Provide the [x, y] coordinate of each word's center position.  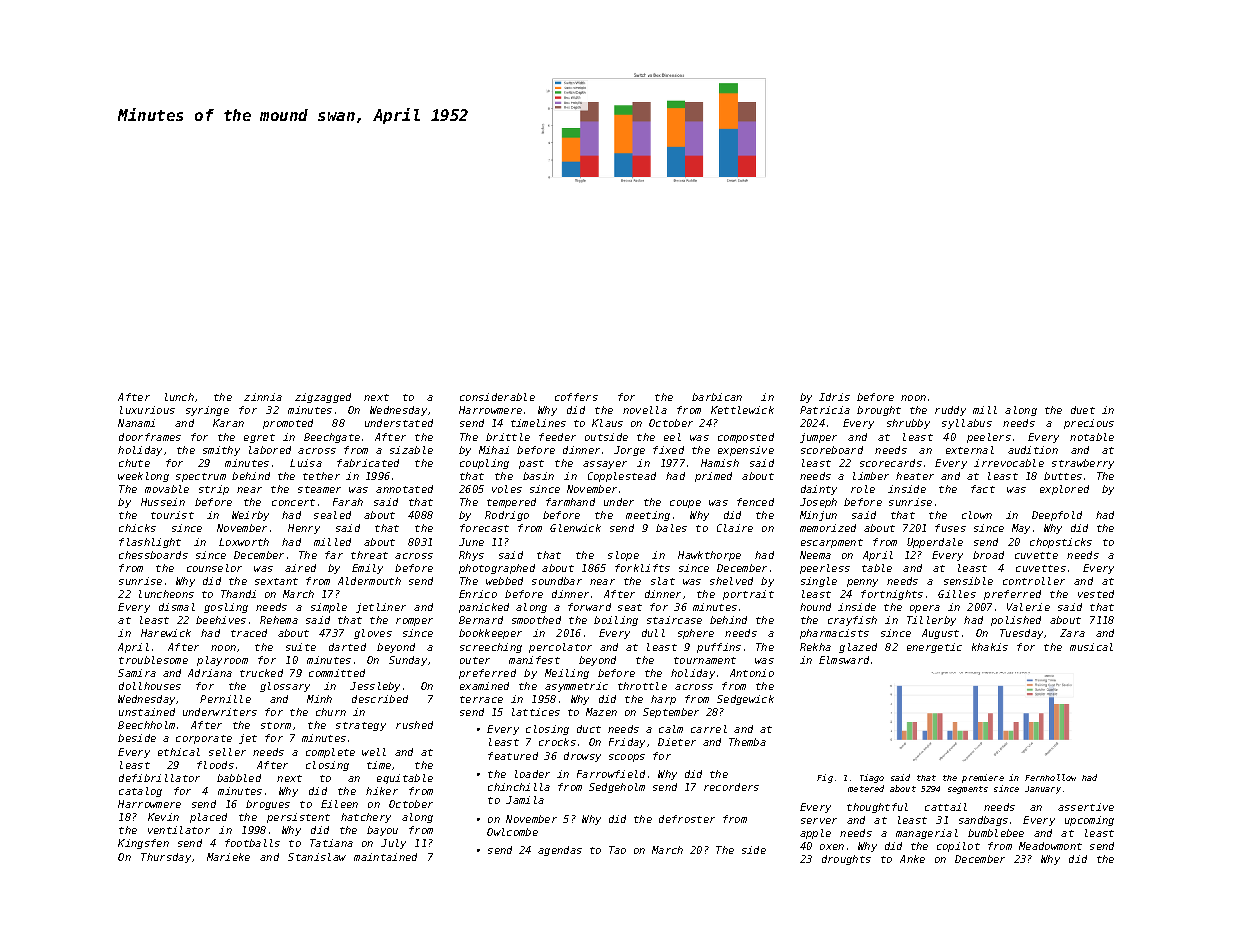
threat [369, 555]
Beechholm [146, 725]
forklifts [642, 568]
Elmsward [844, 660]
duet [1083, 410]
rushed [414, 725]
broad [988, 555]
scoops [627, 758]
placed [208, 818]
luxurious [147, 410]
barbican [717, 397]
